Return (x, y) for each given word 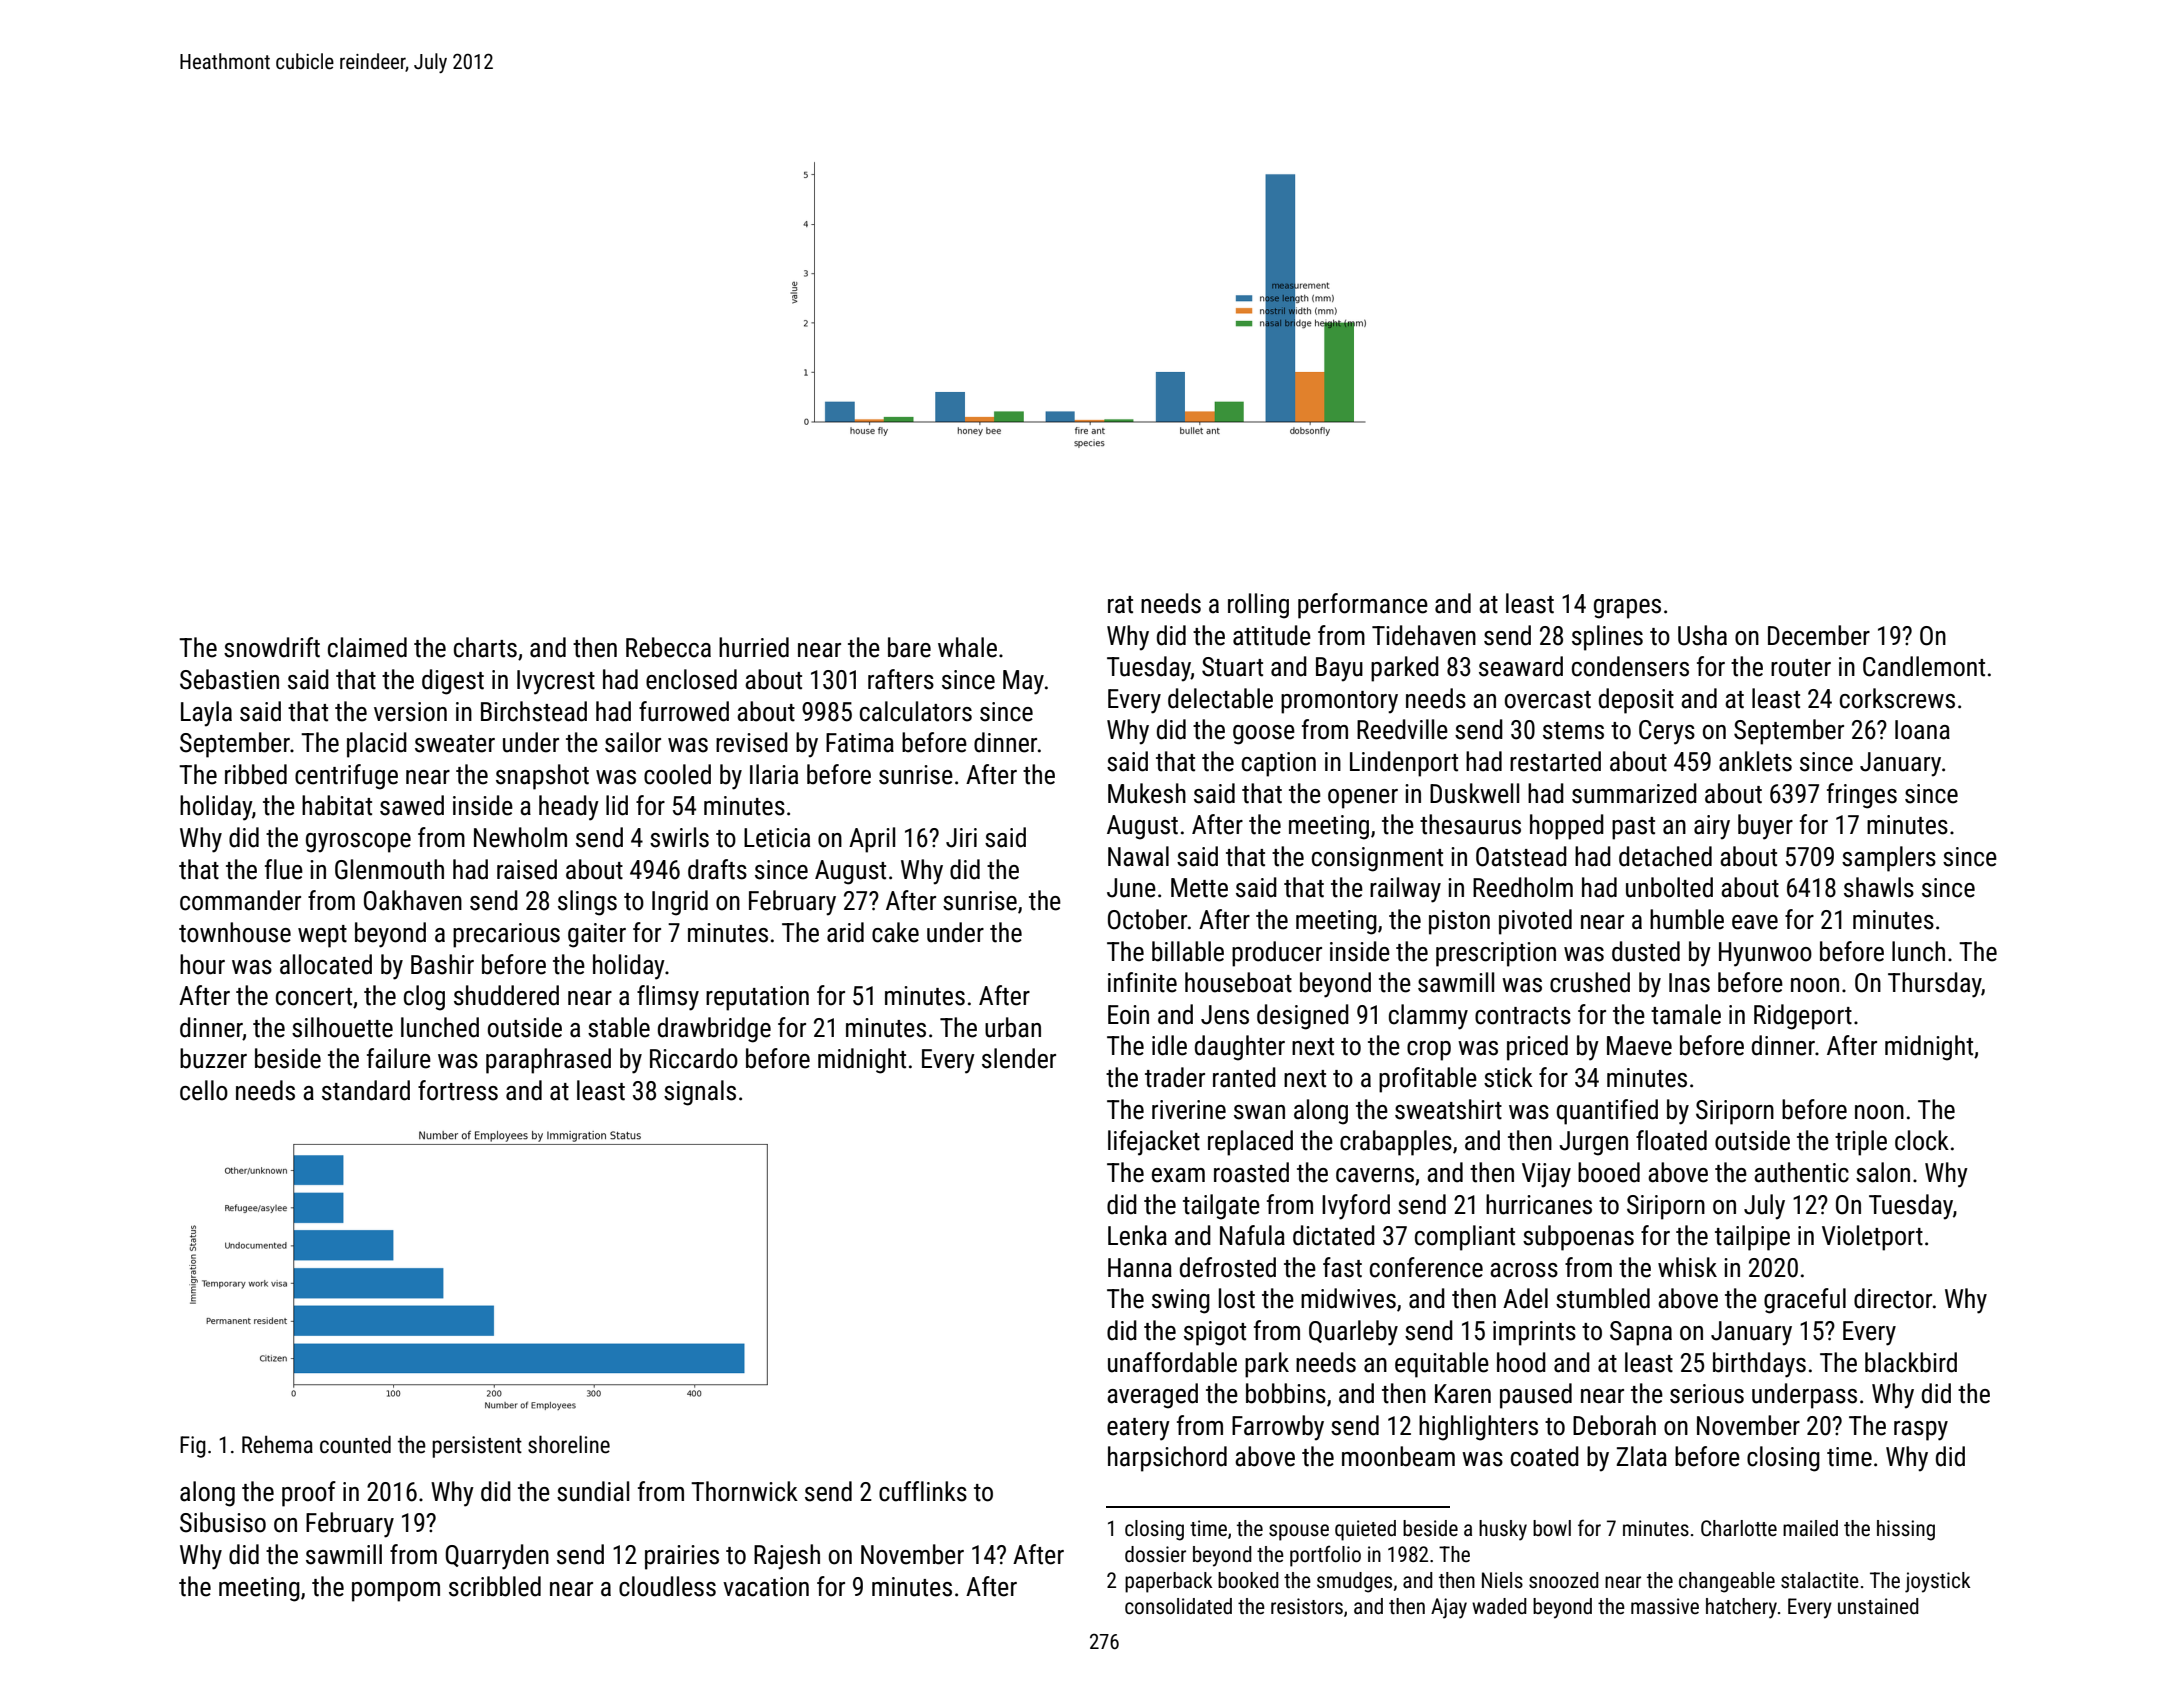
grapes (1627, 609)
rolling (1258, 606)
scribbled (495, 1586)
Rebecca (668, 647)
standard (366, 1090)
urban (1013, 1027)
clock (1922, 1140)
